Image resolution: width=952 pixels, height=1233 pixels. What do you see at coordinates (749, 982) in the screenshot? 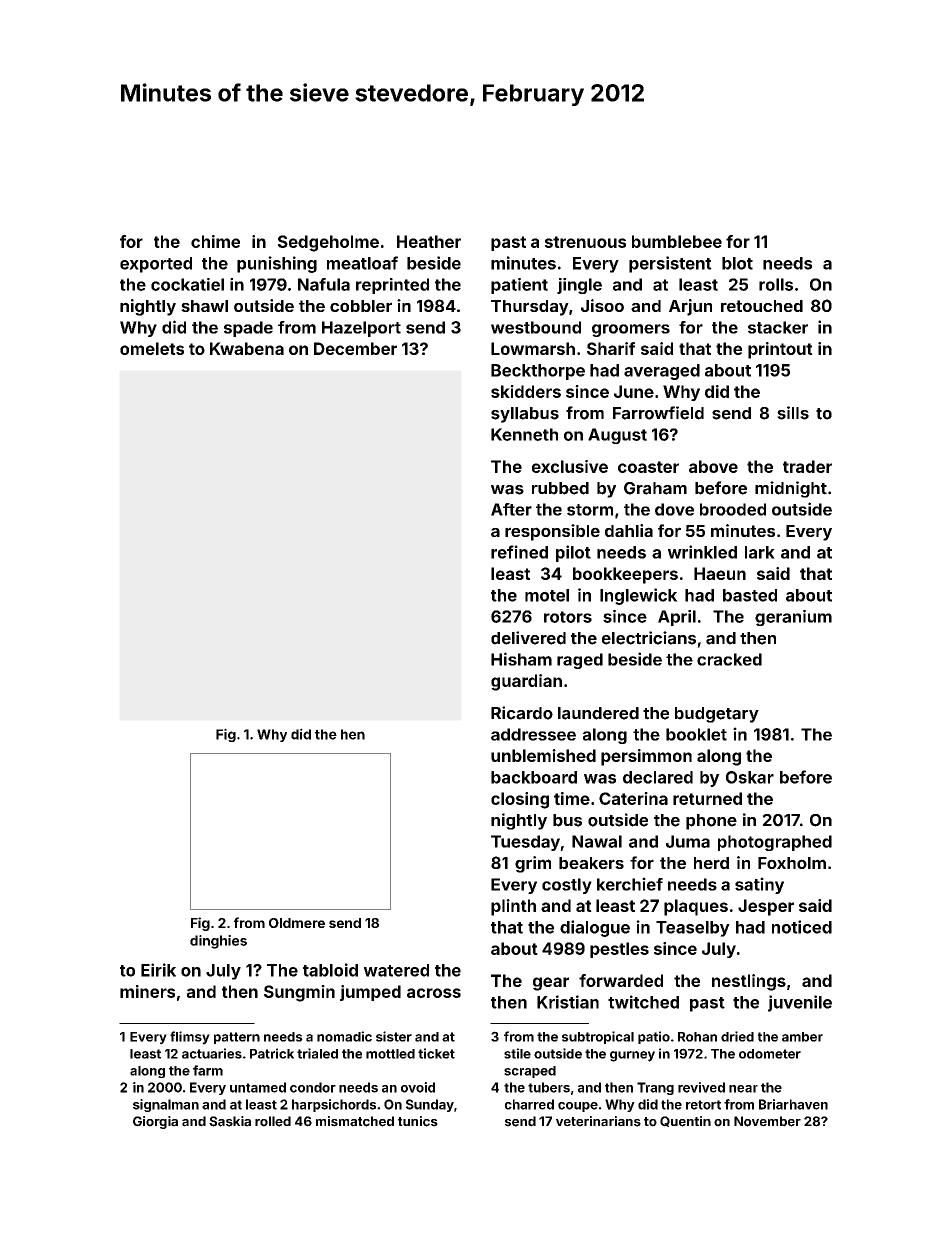
I see `nestlings` at bounding box center [749, 982].
